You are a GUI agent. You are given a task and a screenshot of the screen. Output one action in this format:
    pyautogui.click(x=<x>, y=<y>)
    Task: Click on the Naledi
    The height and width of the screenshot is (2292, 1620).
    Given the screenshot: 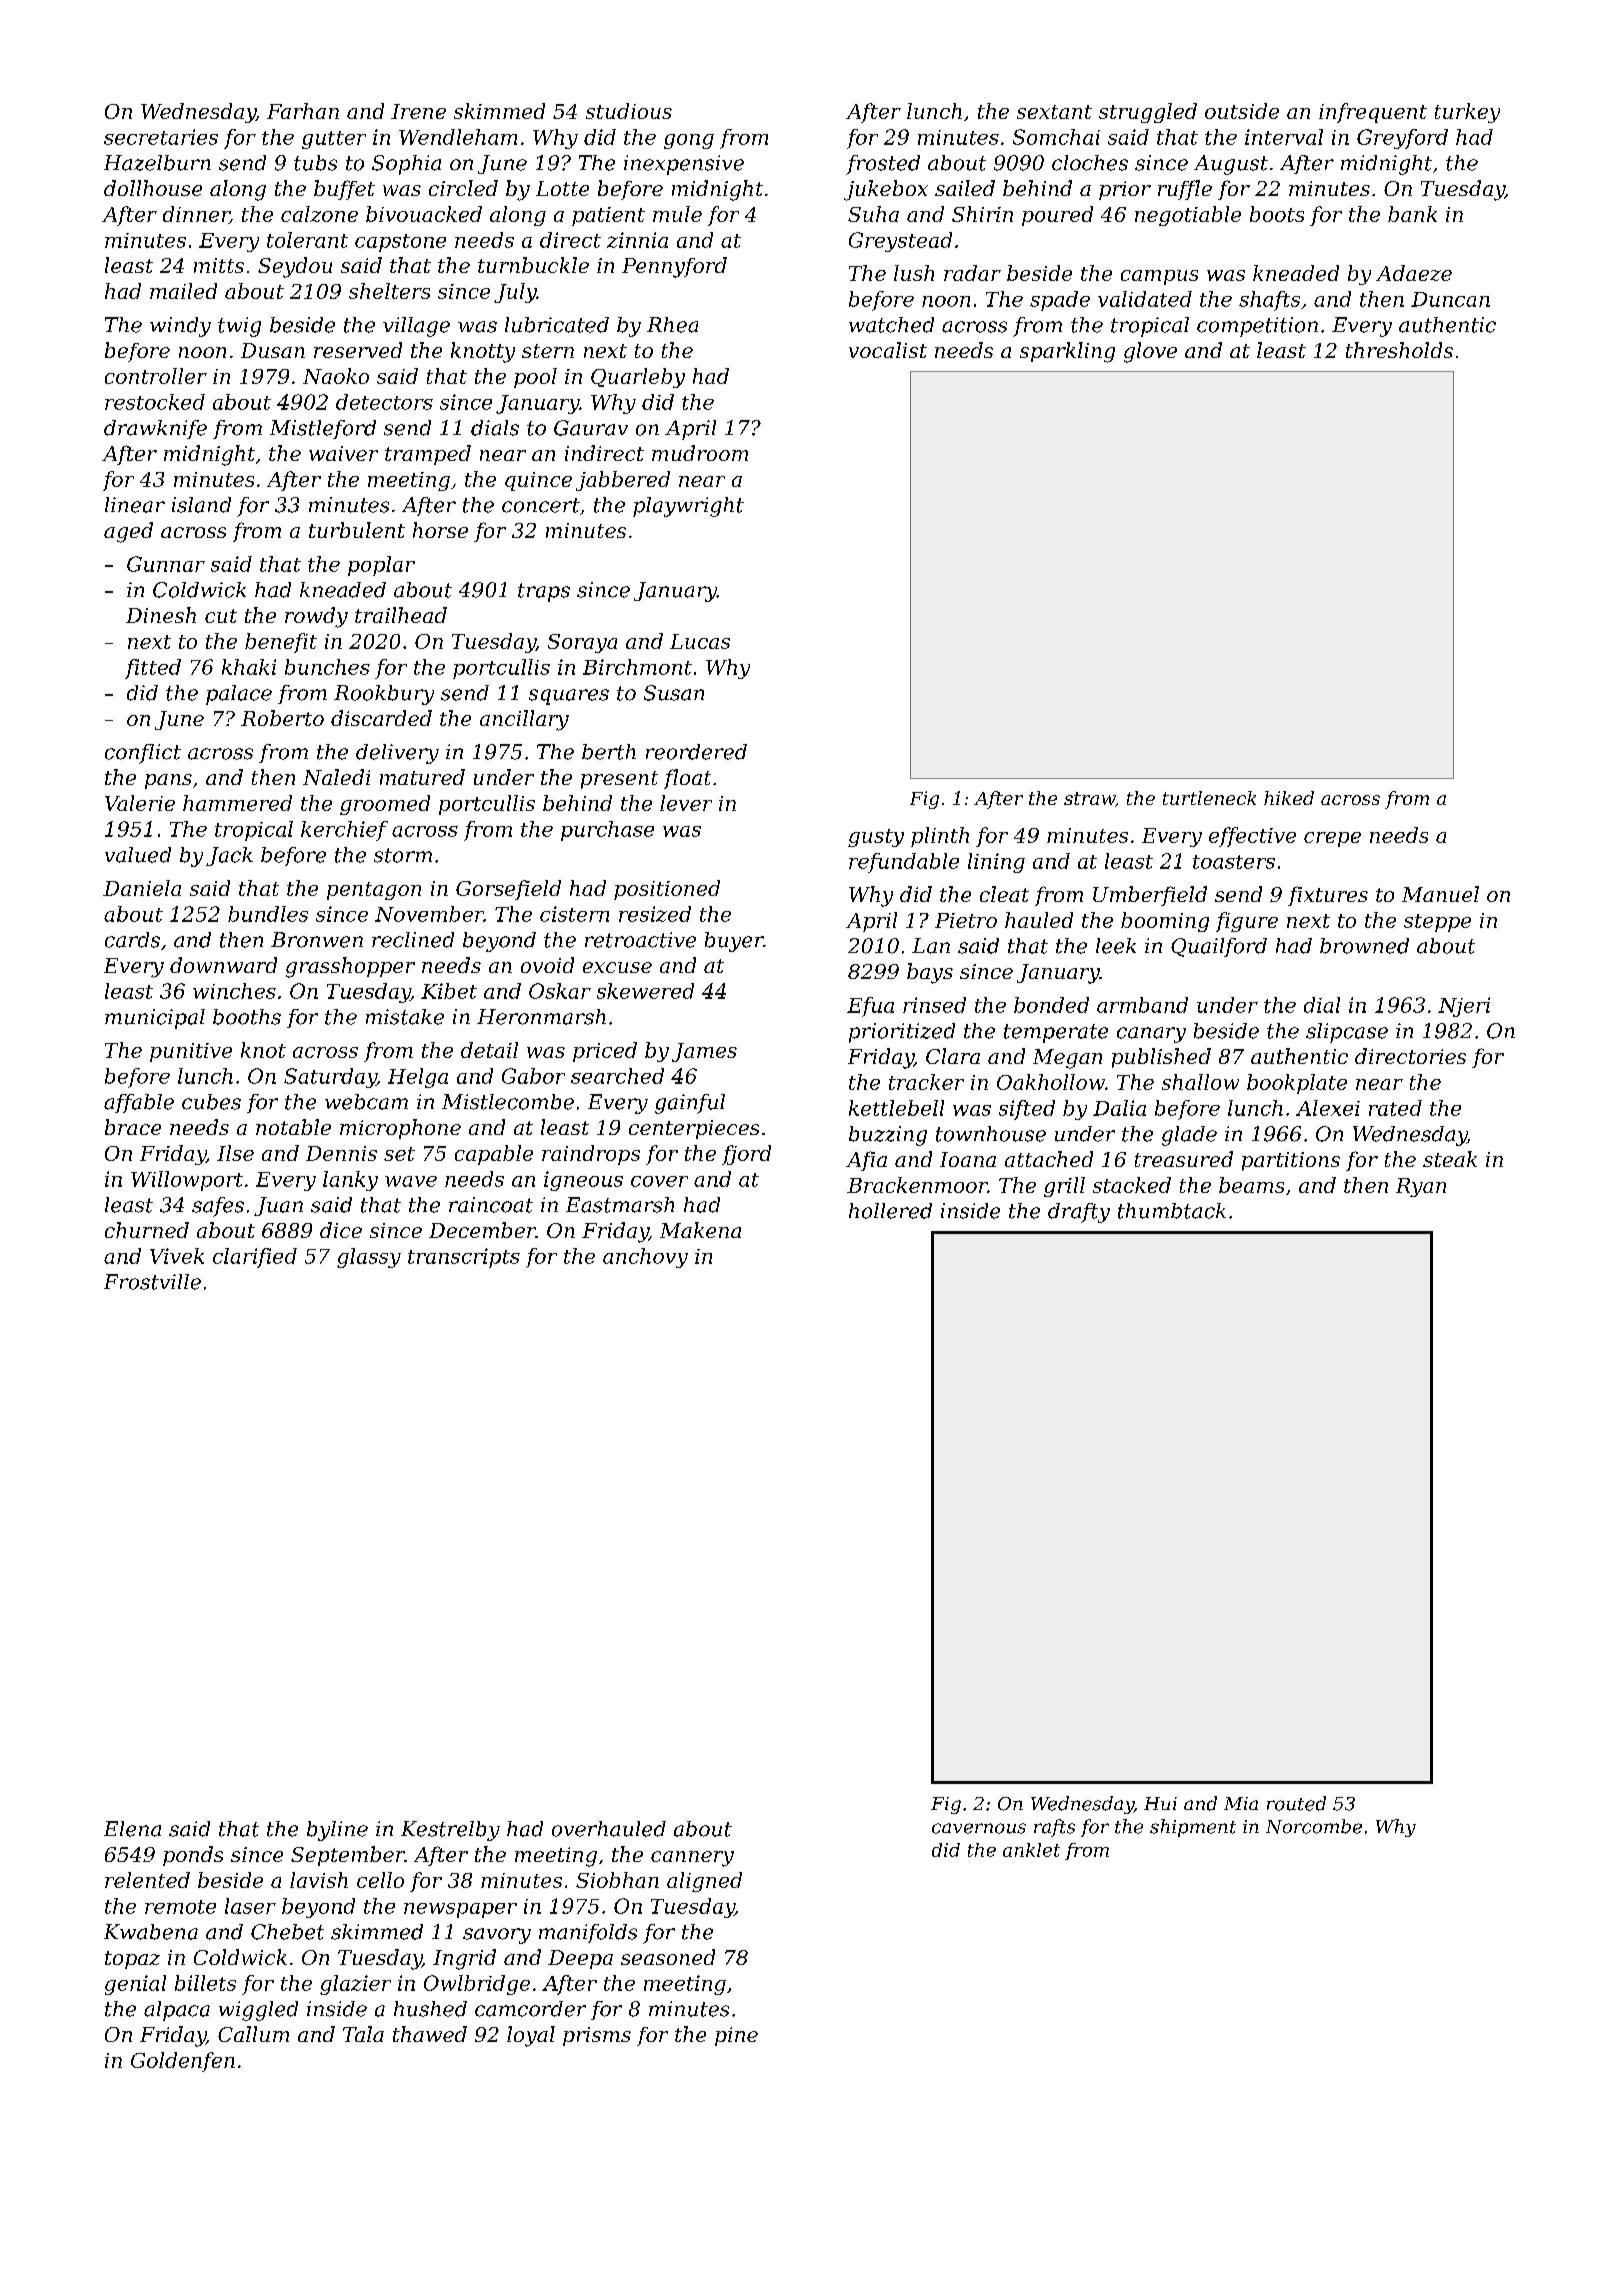 What is the action you would take?
    pyautogui.click(x=336, y=777)
